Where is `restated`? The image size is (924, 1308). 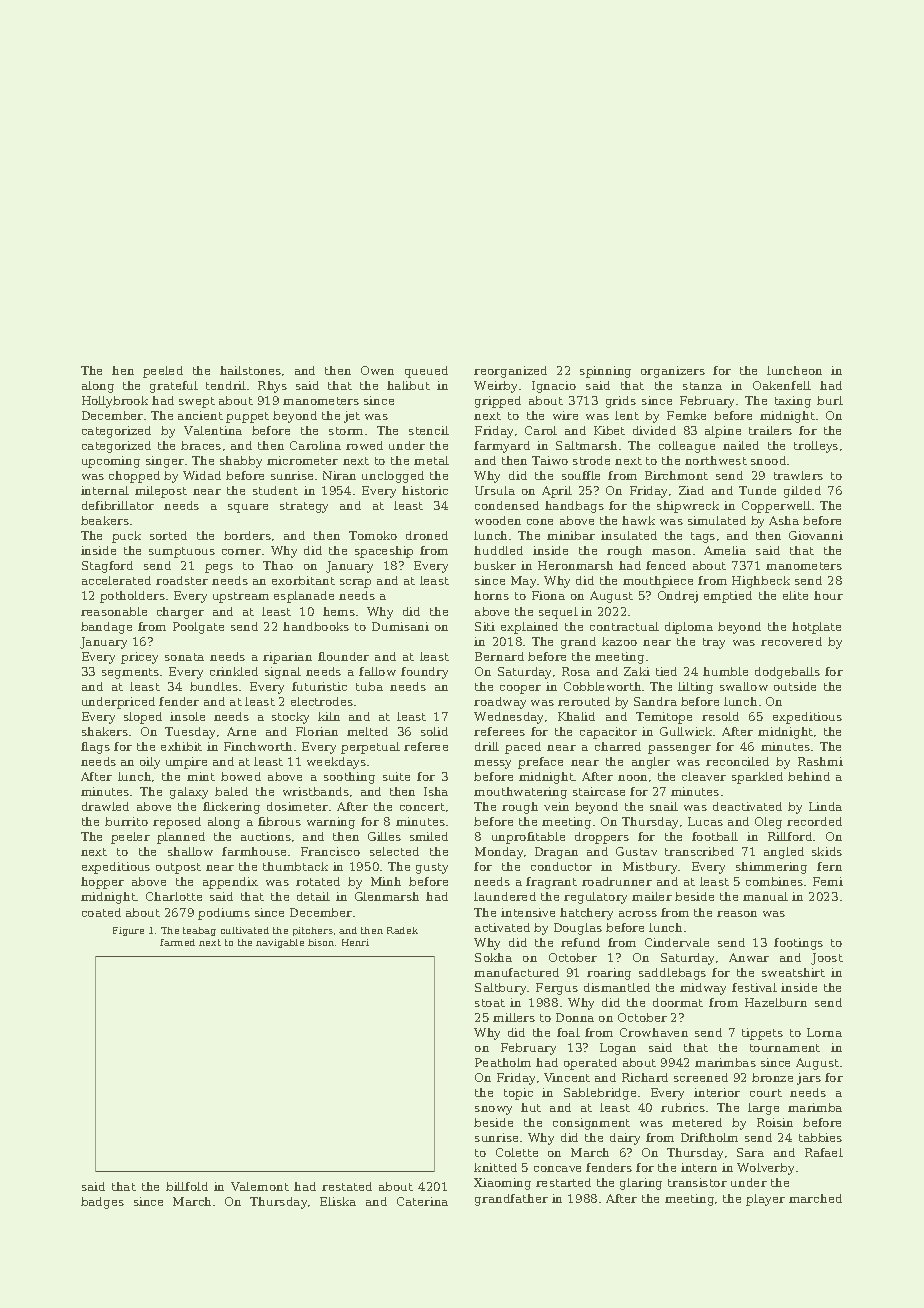 restated is located at coordinates (347, 1186).
